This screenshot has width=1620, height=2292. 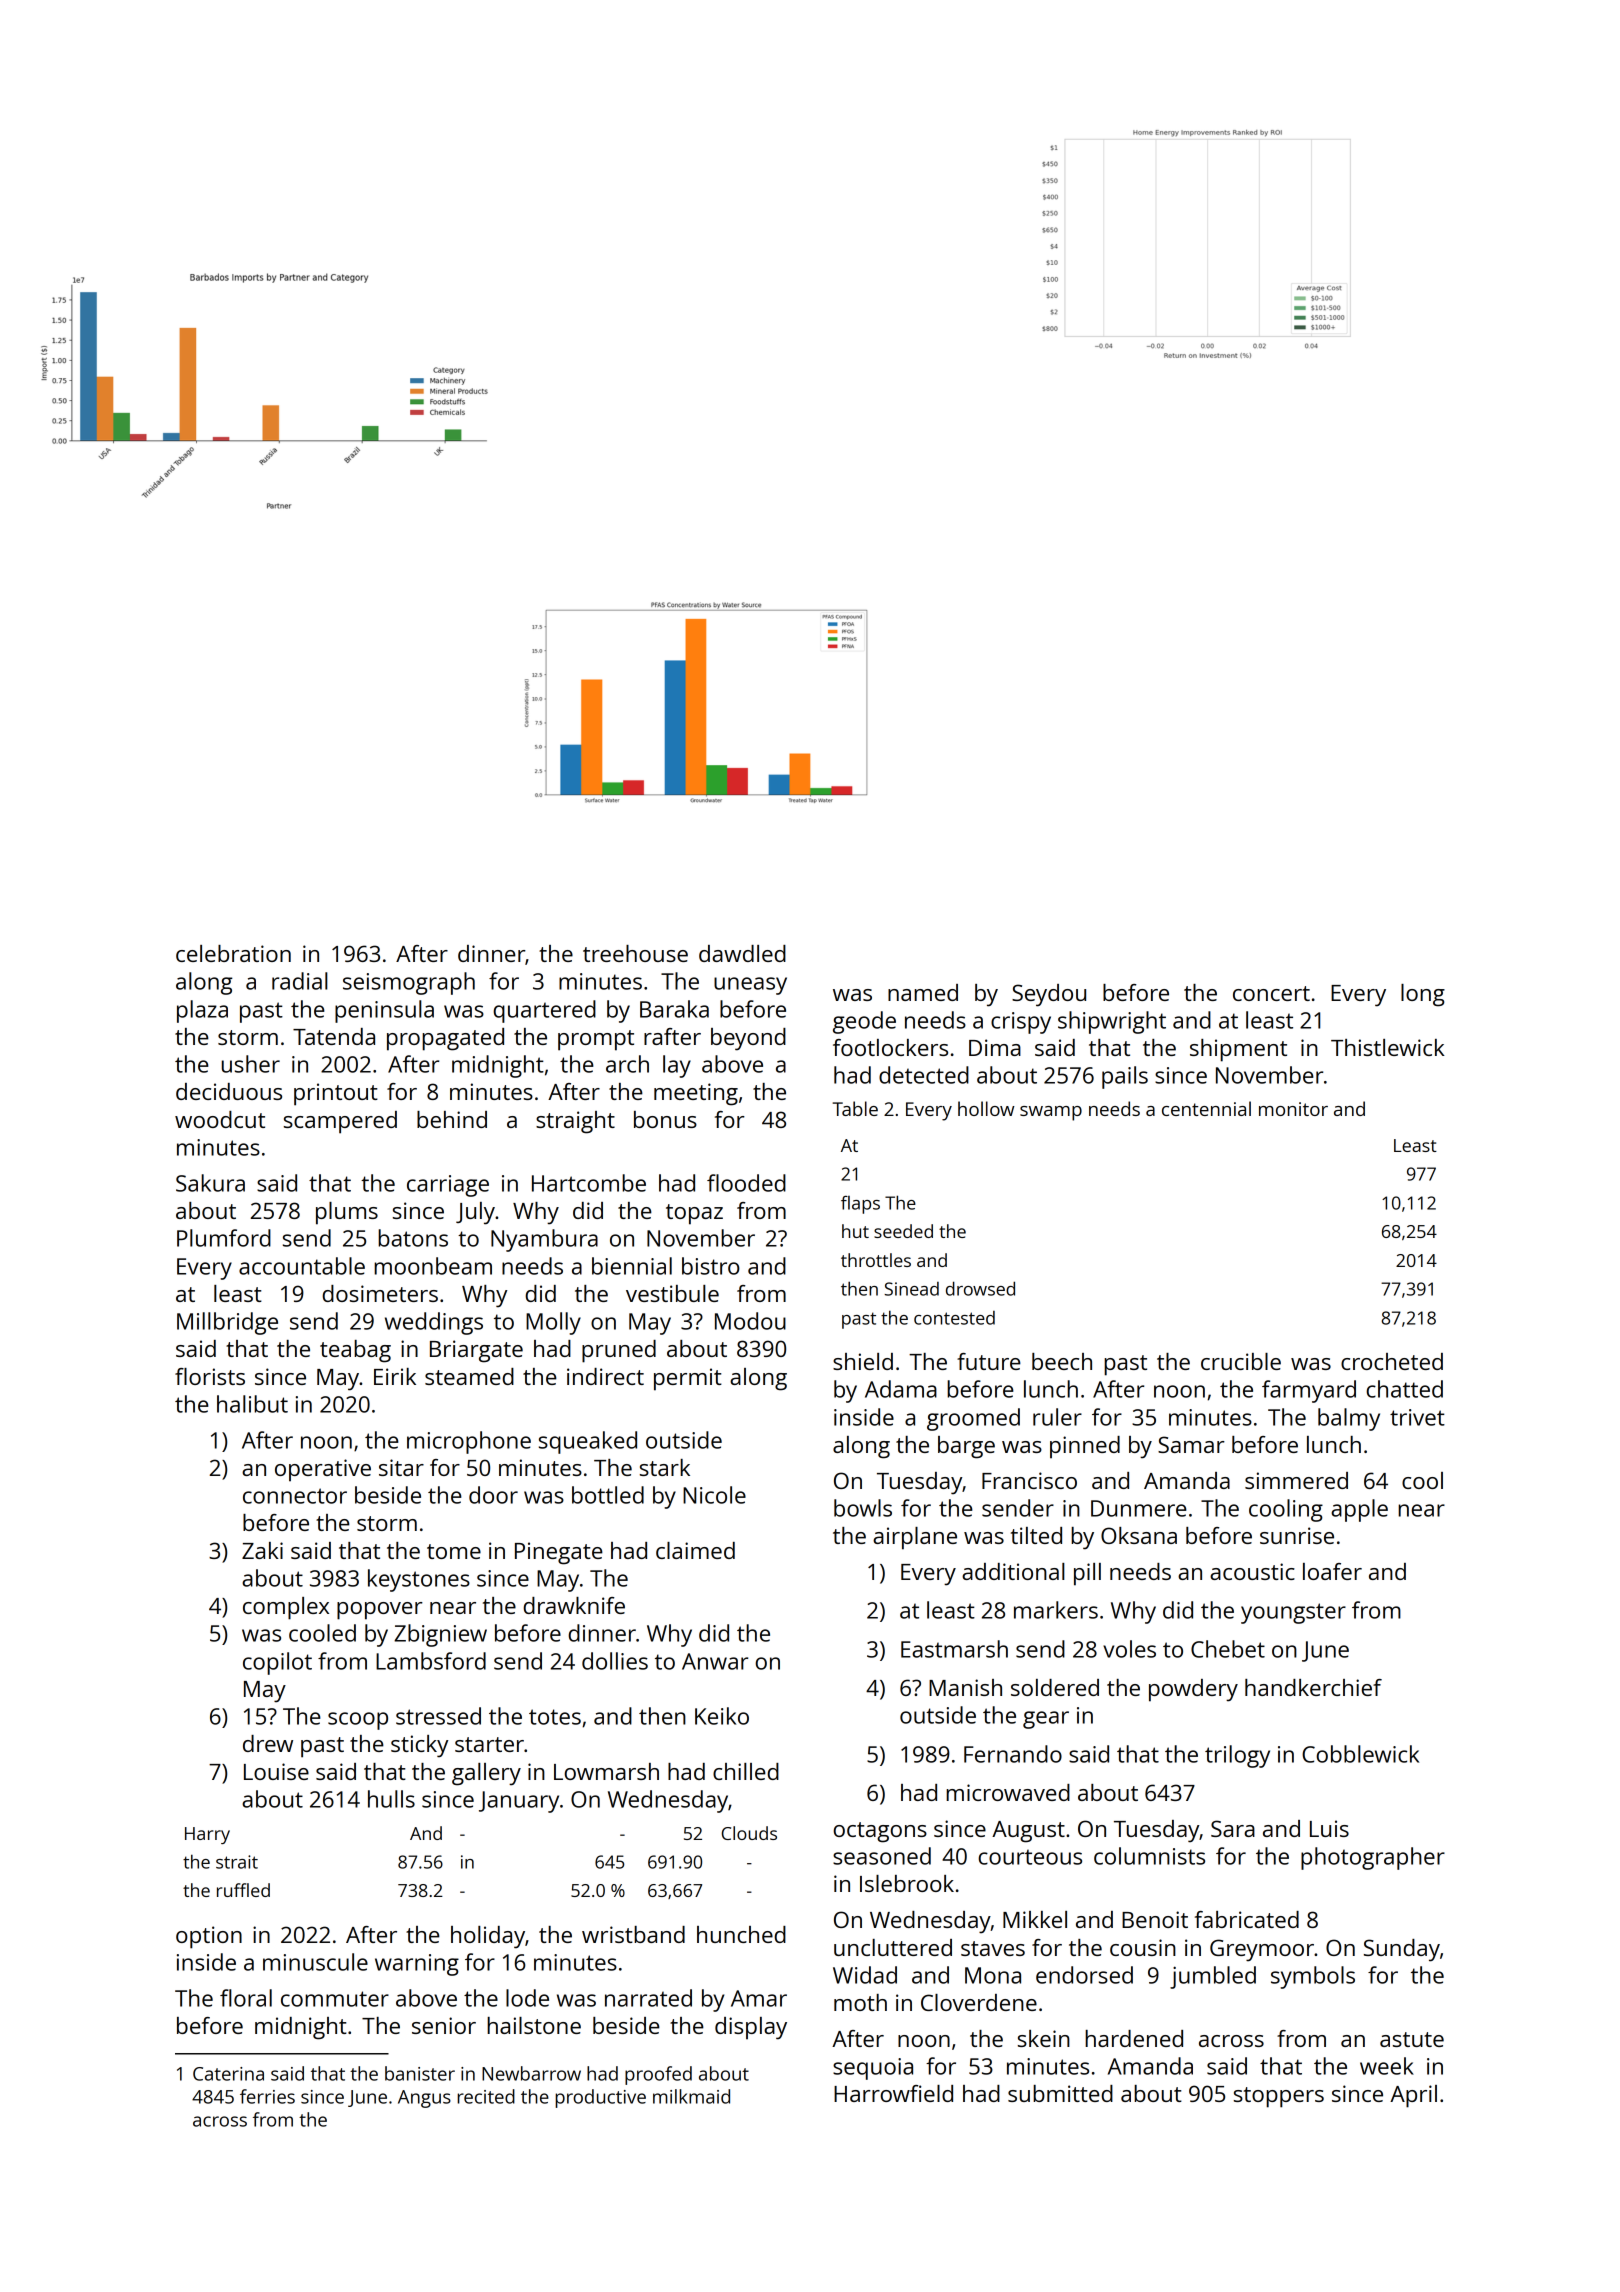 What do you see at coordinates (691, 2096) in the screenshot?
I see `milkmaid` at bounding box center [691, 2096].
